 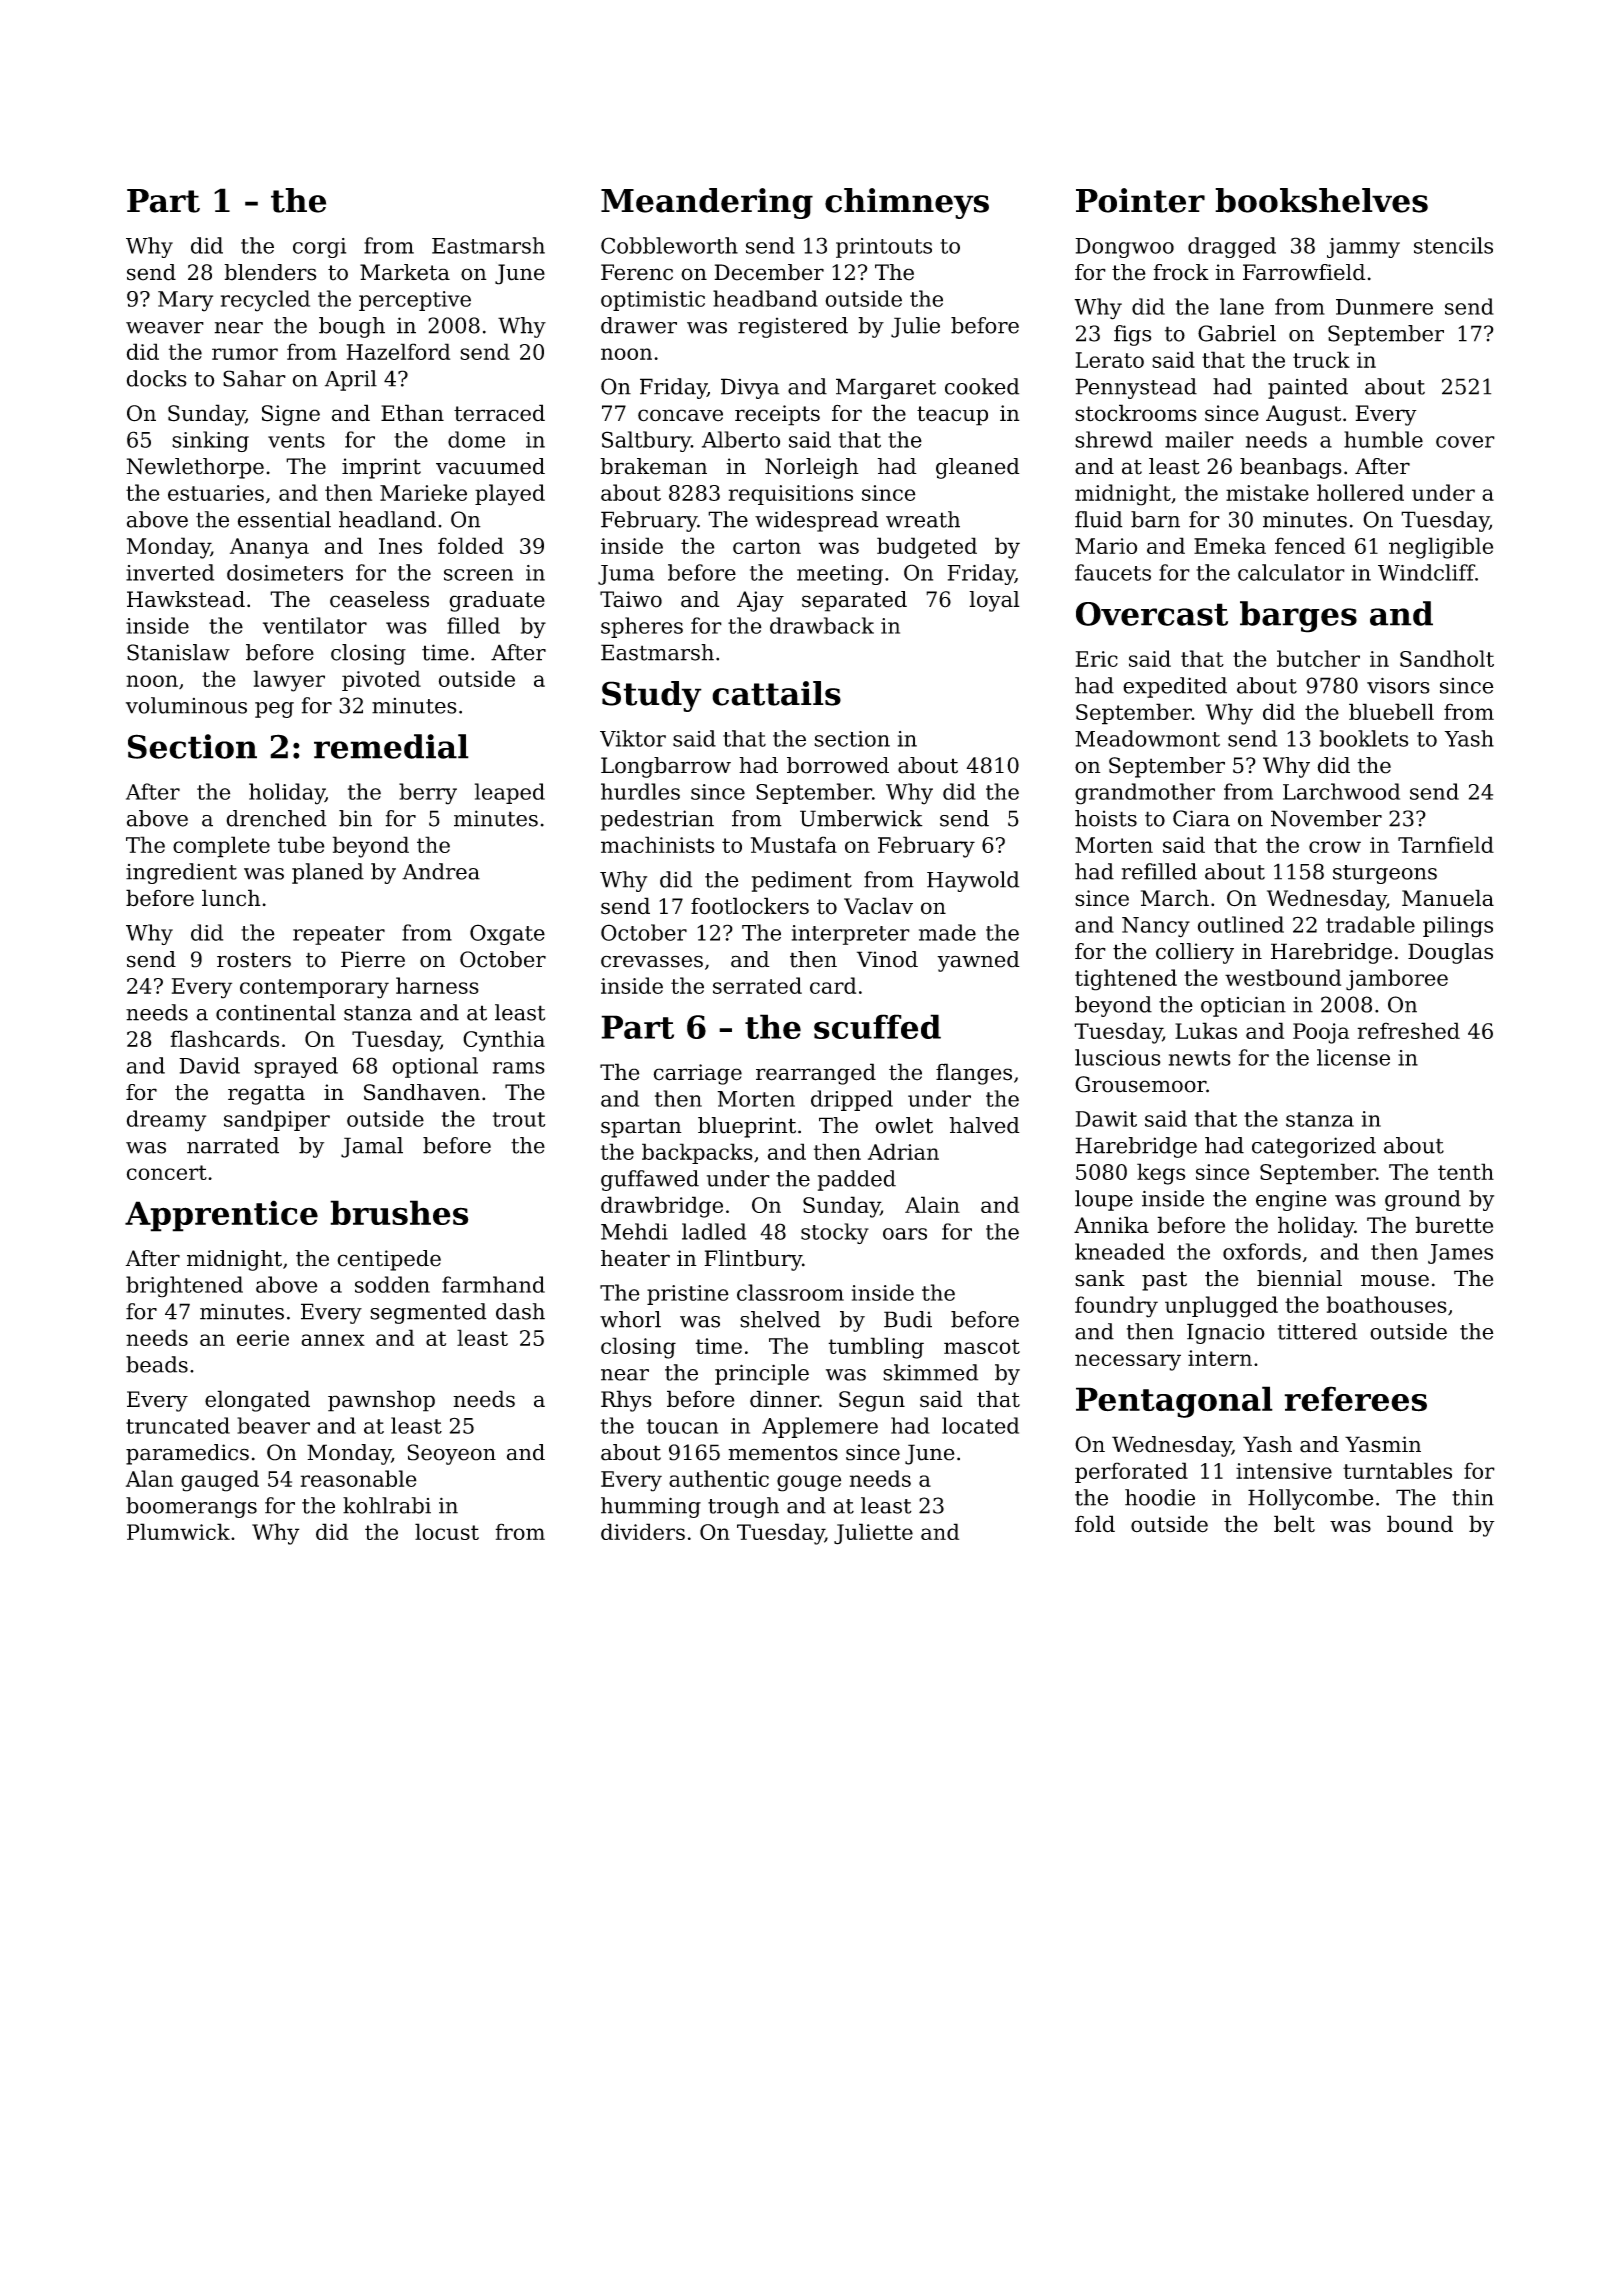 What do you see at coordinates (184, 1287) in the page?
I see `brightened` at bounding box center [184, 1287].
